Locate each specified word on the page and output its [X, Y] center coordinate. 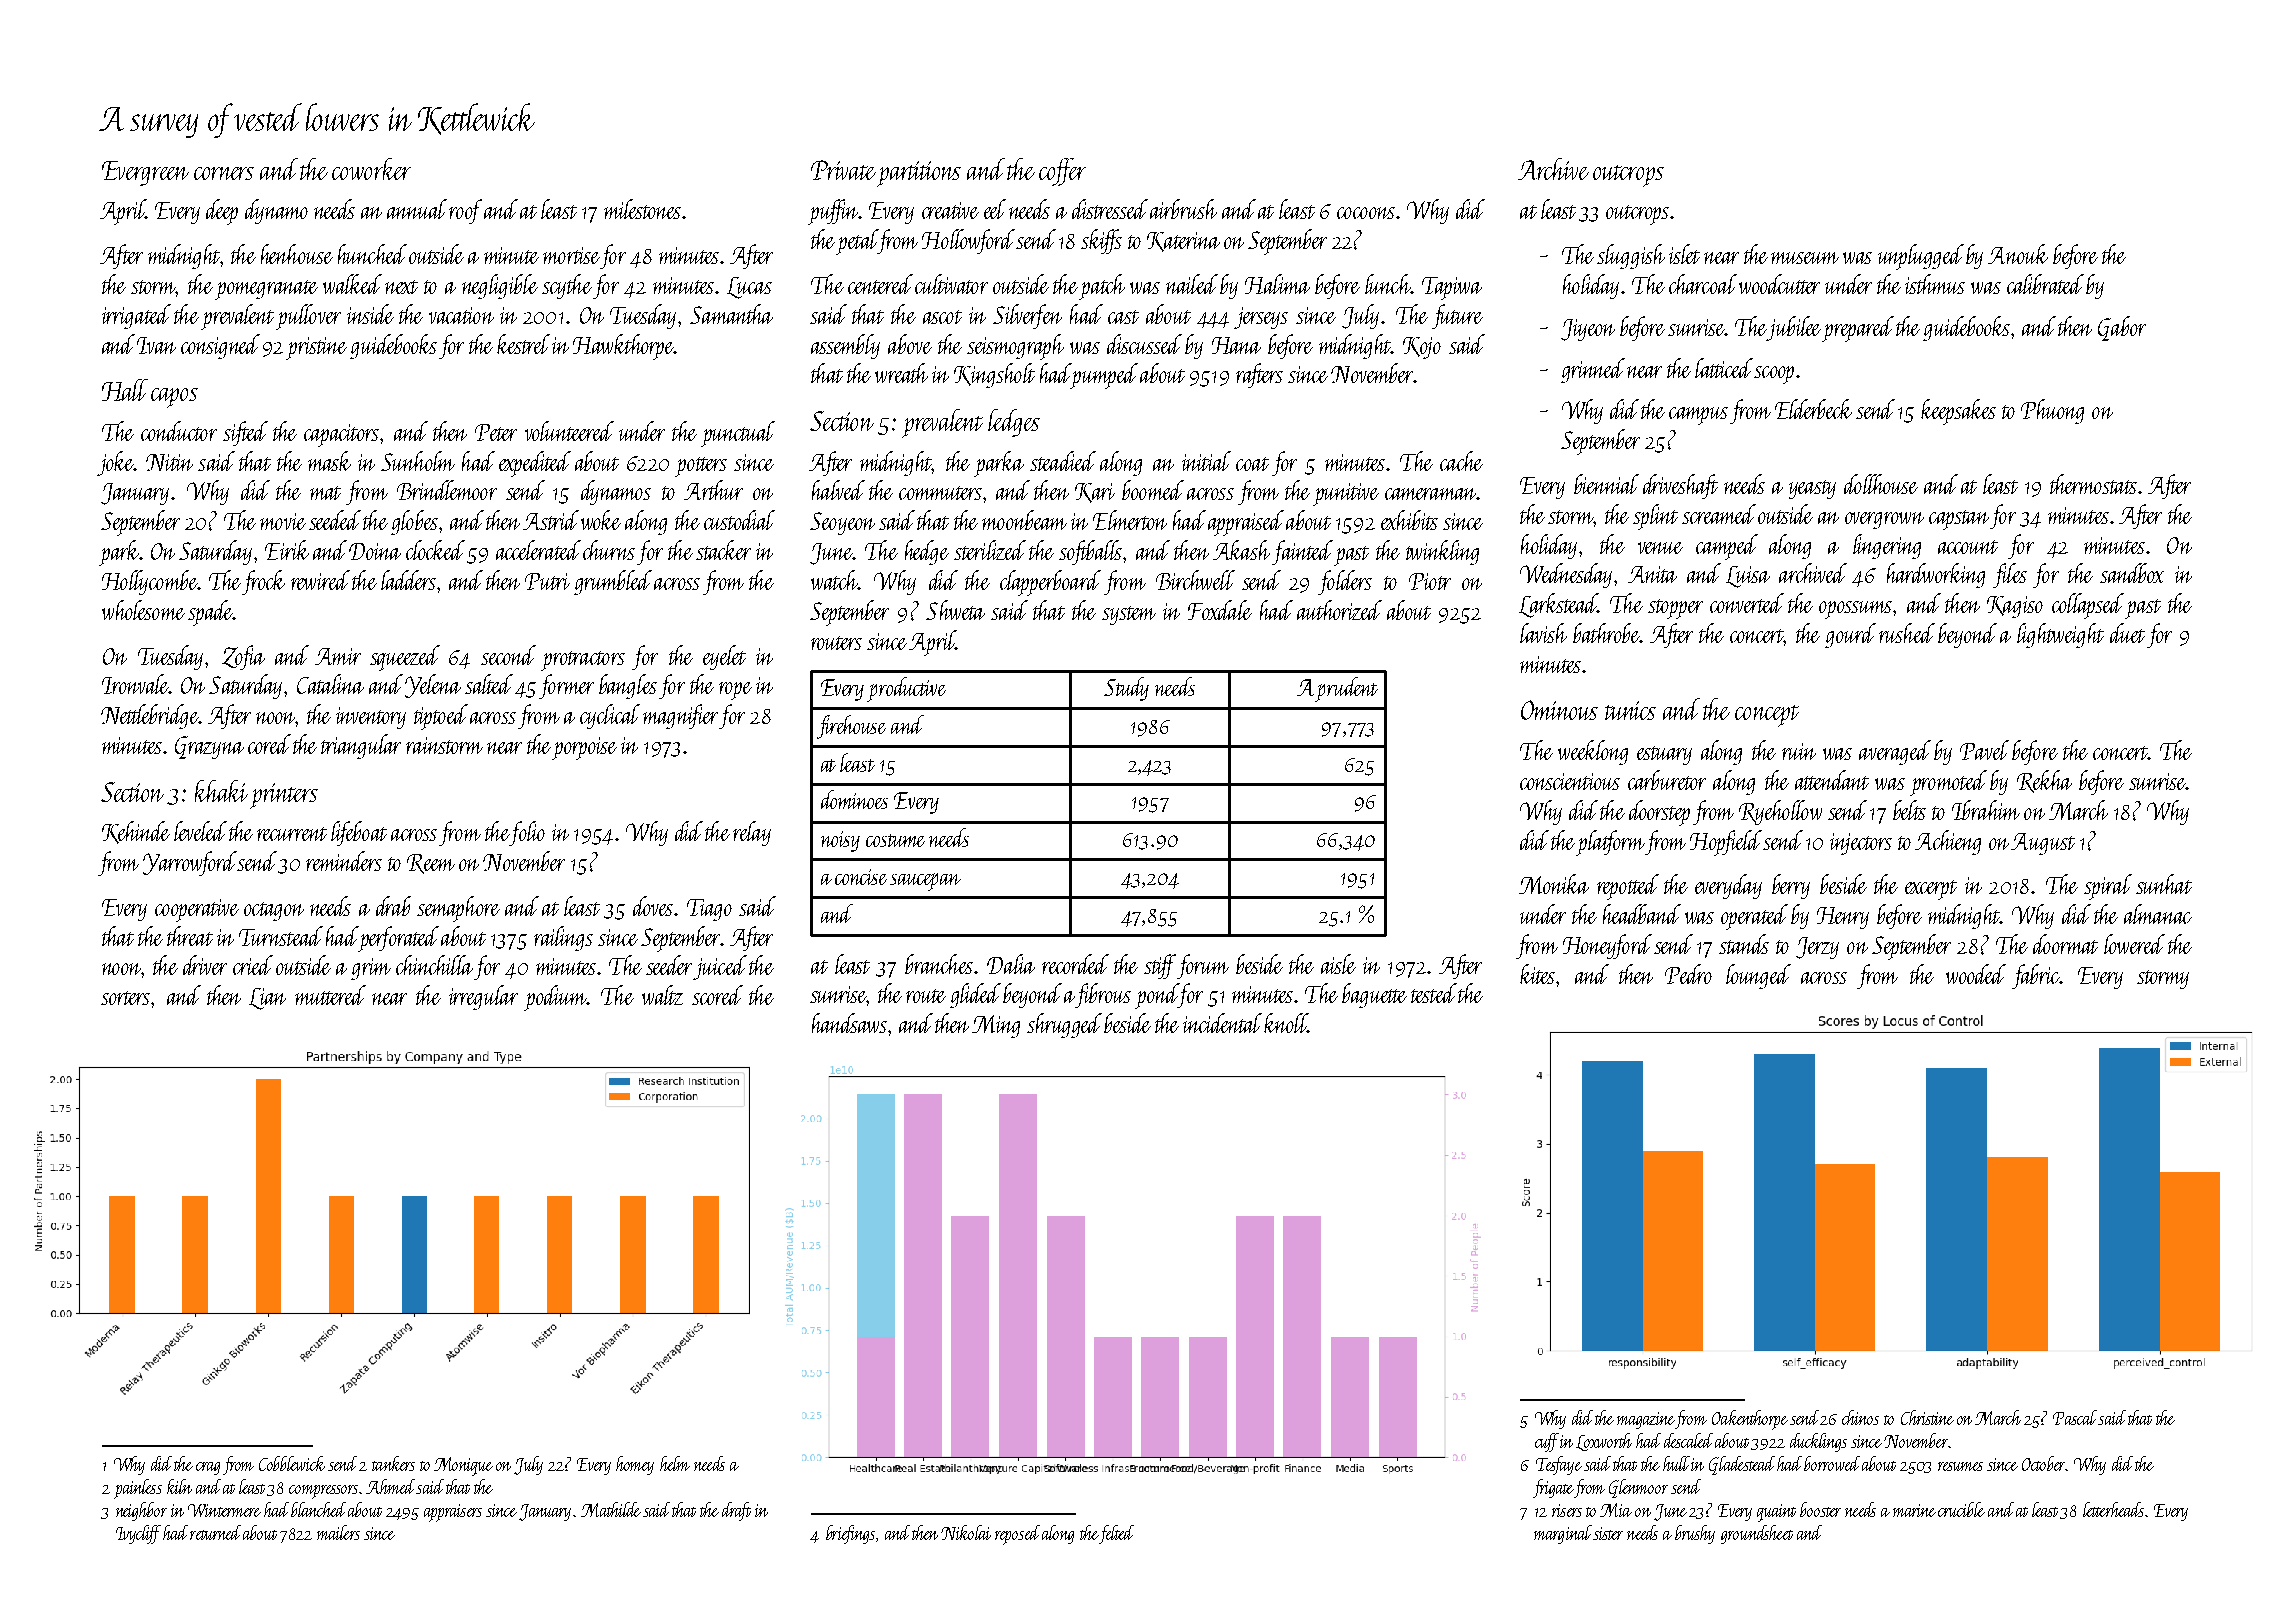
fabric [2036, 976]
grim [371, 969]
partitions [919, 174]
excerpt [1931, 890]
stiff [1160, 966]
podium [555, 998]
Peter [496, 432]
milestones [642, 209]
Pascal [2075, 1417]
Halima [1277, 284]
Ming [996, 1026]
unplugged [1921, 257]
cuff [1548, 1442]
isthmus [1935, 284]
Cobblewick [292, 1463]
